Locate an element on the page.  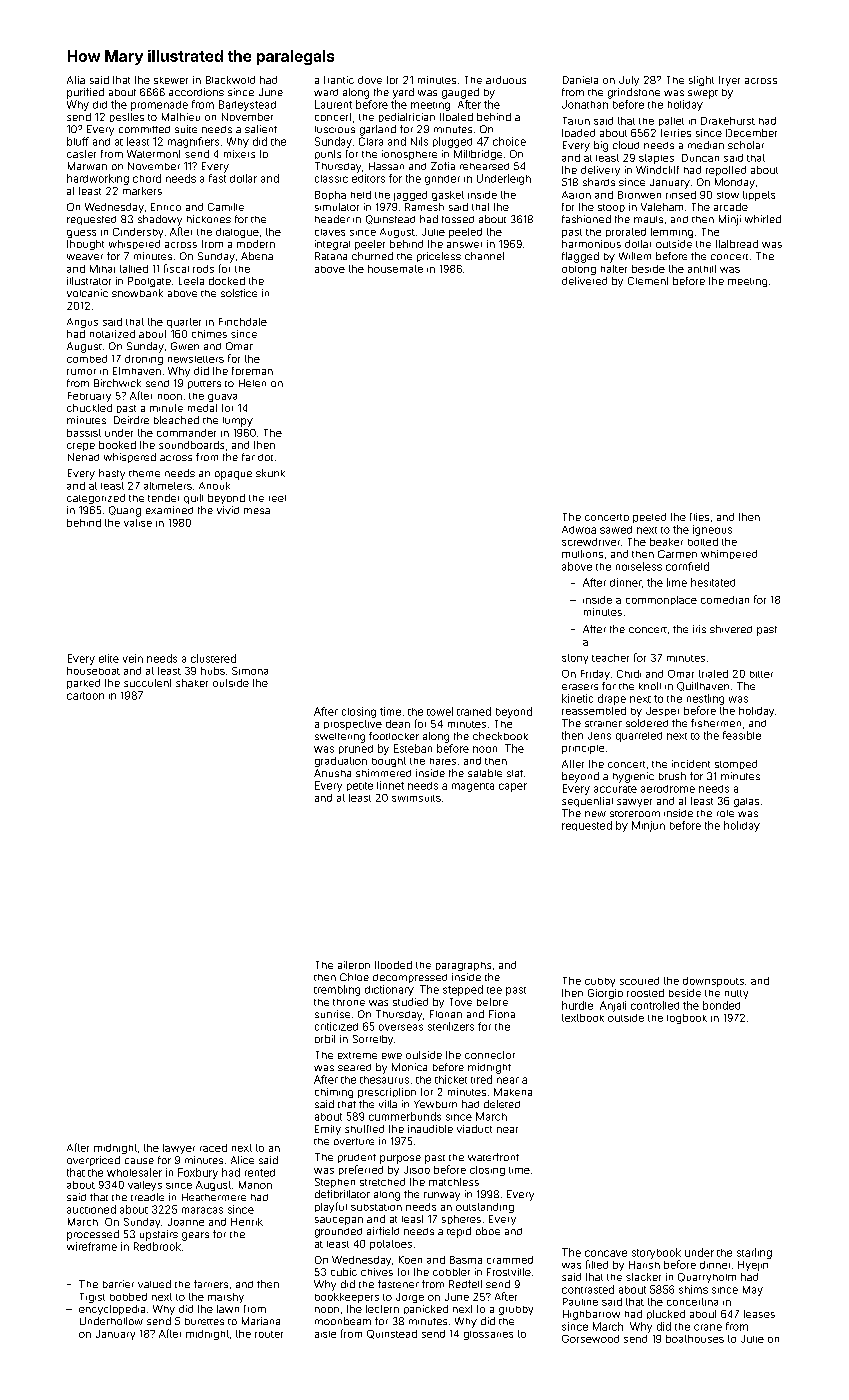
hares is located at coordinates (443, 761).
